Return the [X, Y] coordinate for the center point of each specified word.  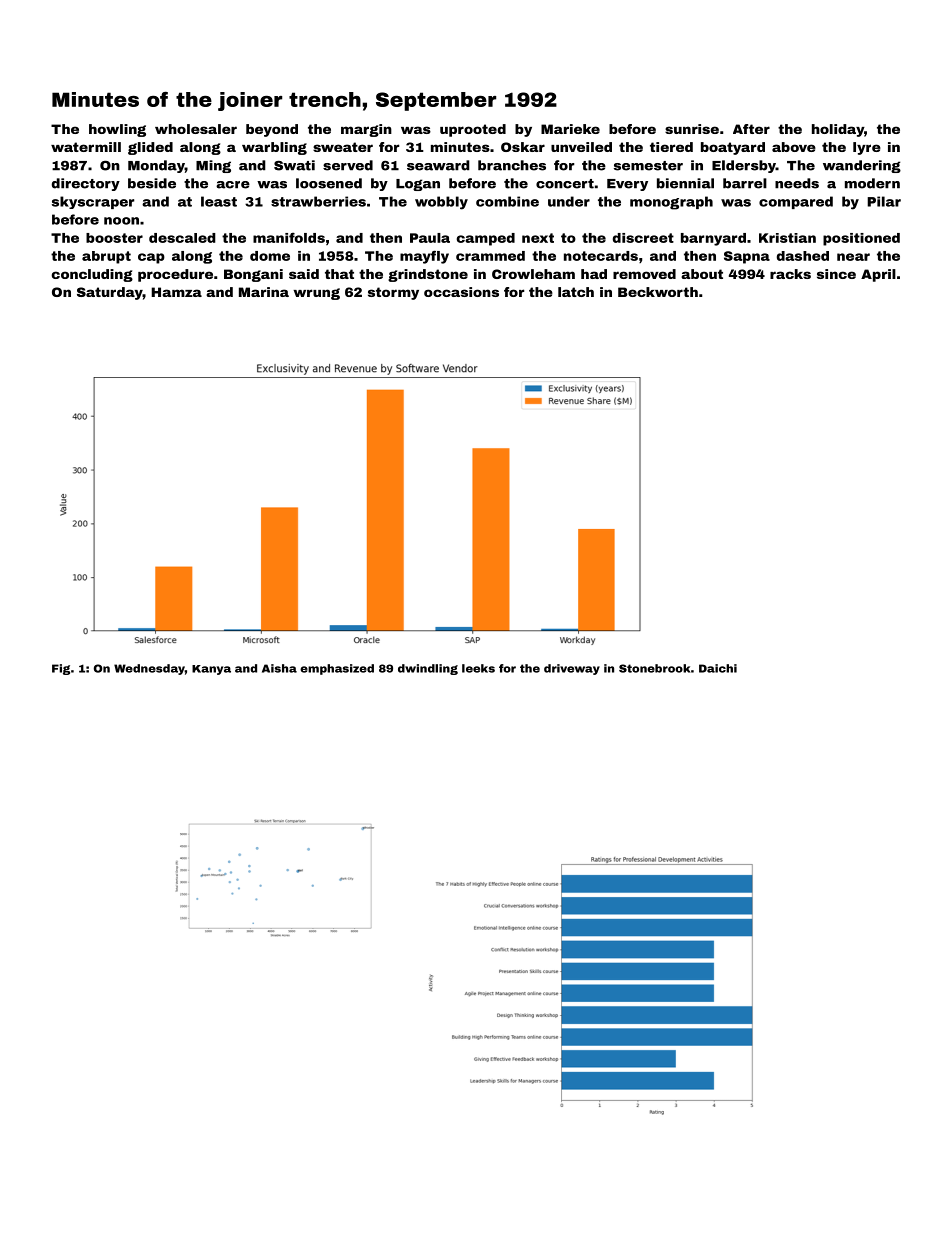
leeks [478, 668]
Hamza [176, 292]
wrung [316, 294]
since [836, 274]
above [794, 147]
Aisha [279, 668]
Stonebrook [654, 668]
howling [117, 130]
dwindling [428, 669]
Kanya [211, 670]
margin [366, 130]
